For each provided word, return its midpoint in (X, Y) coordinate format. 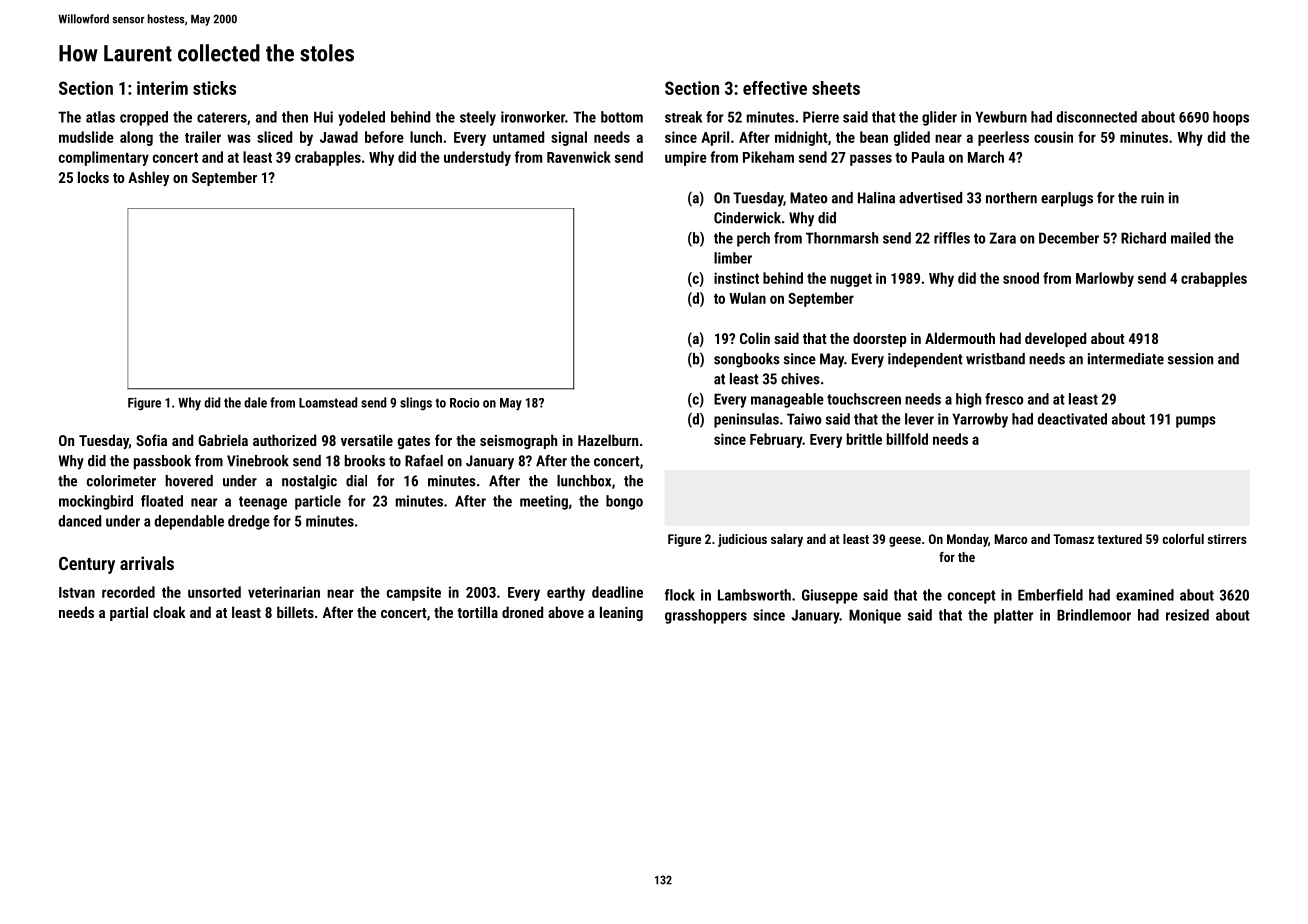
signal (569, 138)
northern (1011, 198)
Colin (755, 338)
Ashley (148, 178)
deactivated (1072, 419)
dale (255, 402)
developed (1055, 339)
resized (1187, 615)
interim (162, 88)
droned (522, 612)
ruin (1152, 198)
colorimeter (121, 481)
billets (295, 612)
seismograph (518, 441)
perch (753, 239)
